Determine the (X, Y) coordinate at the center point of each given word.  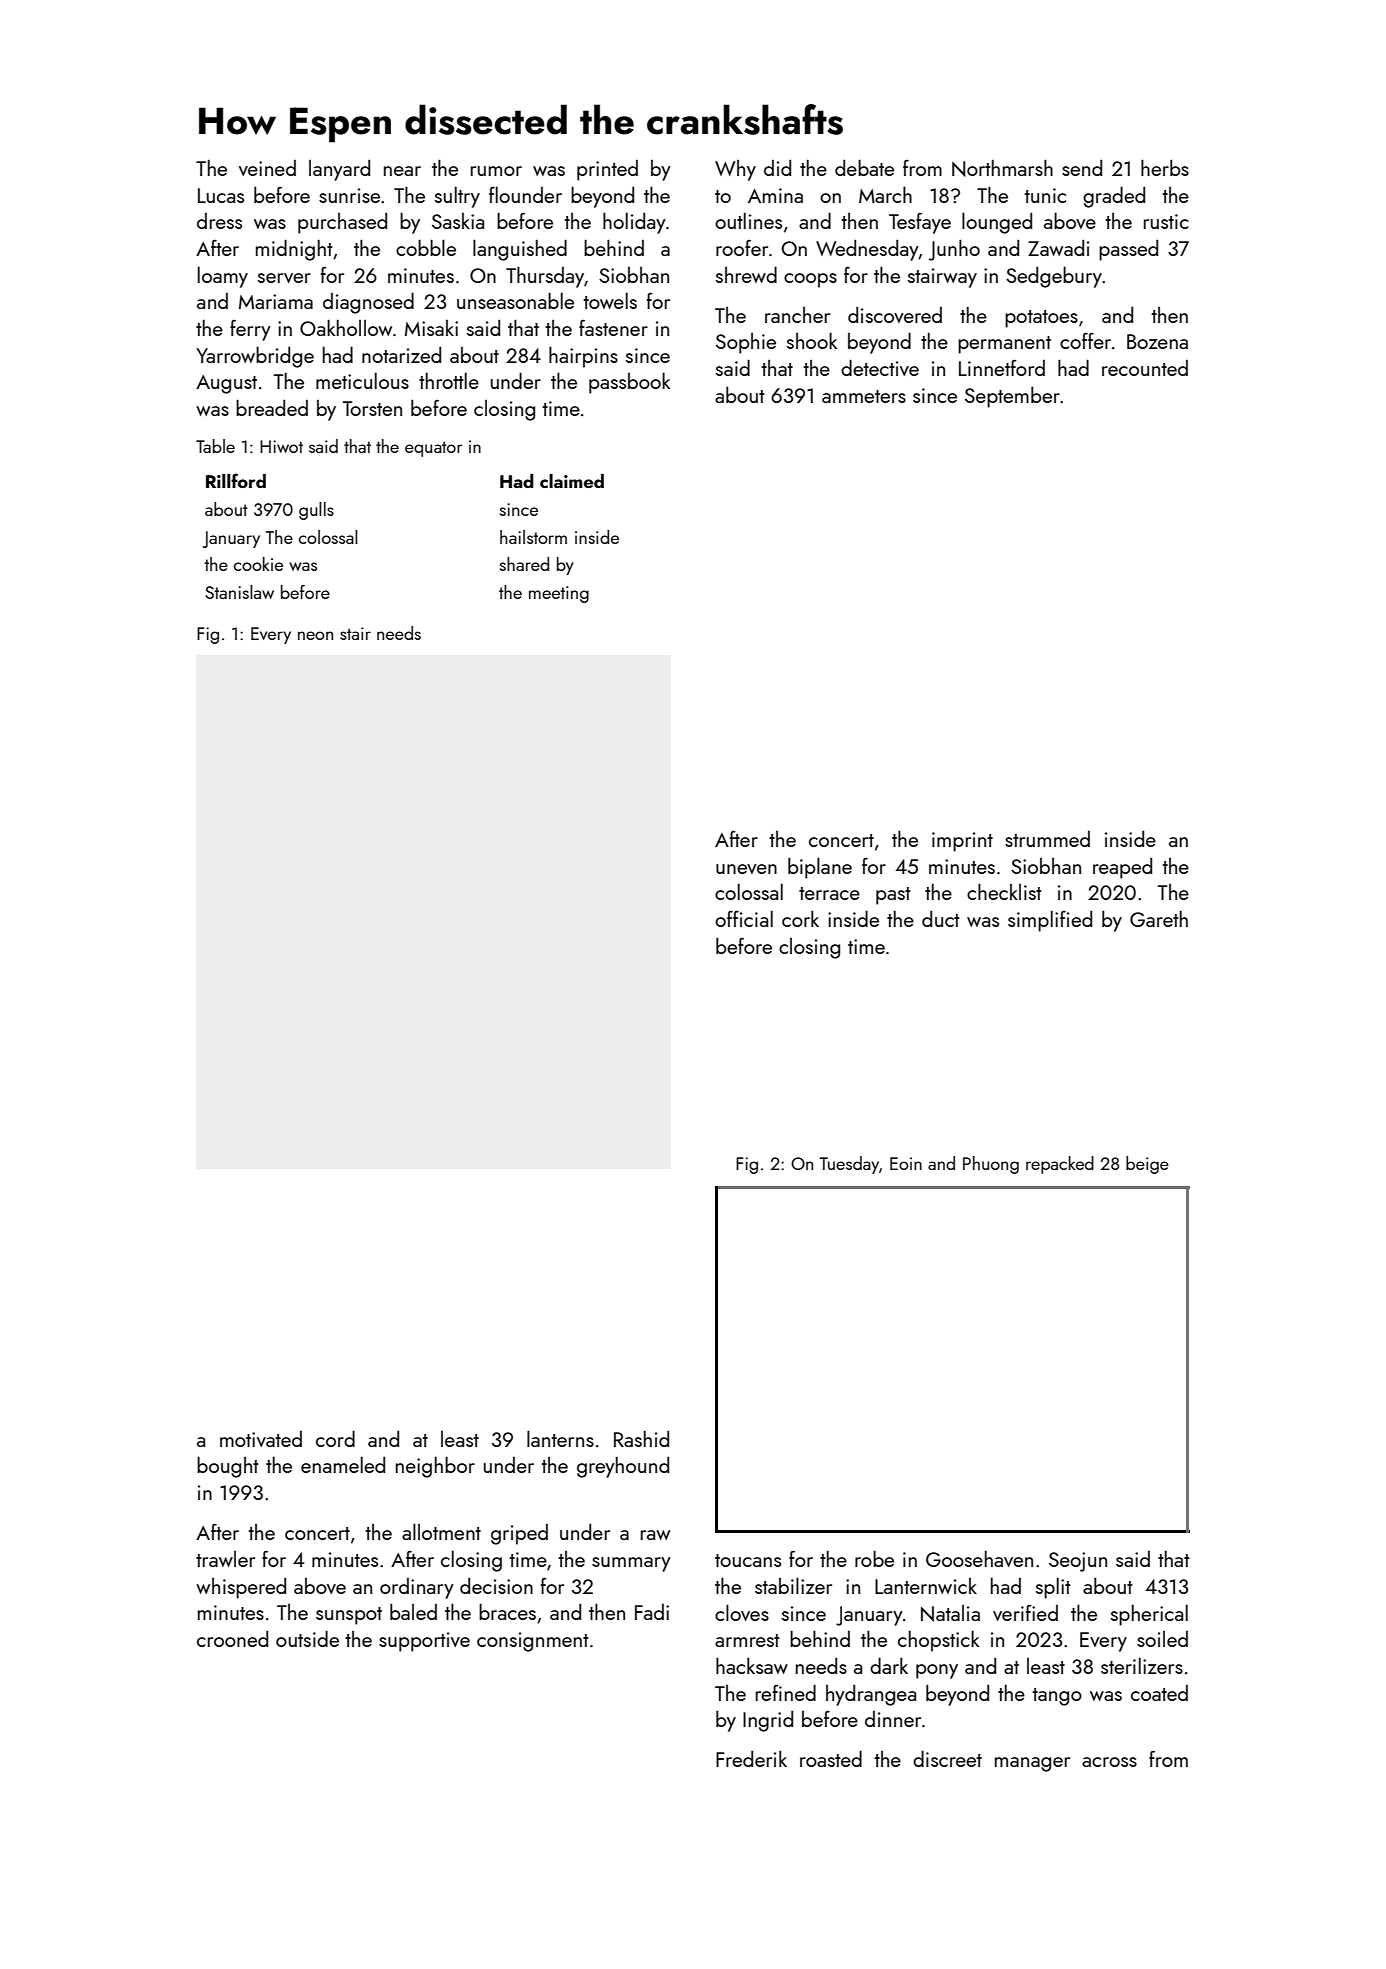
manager (1032, 1764)
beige (1147, 1165)
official (744, 918)
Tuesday (849, 1165)
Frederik (751, 1758)
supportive (424, 1642)
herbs (1165, 167)
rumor (496, 171)
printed (607, 170)
